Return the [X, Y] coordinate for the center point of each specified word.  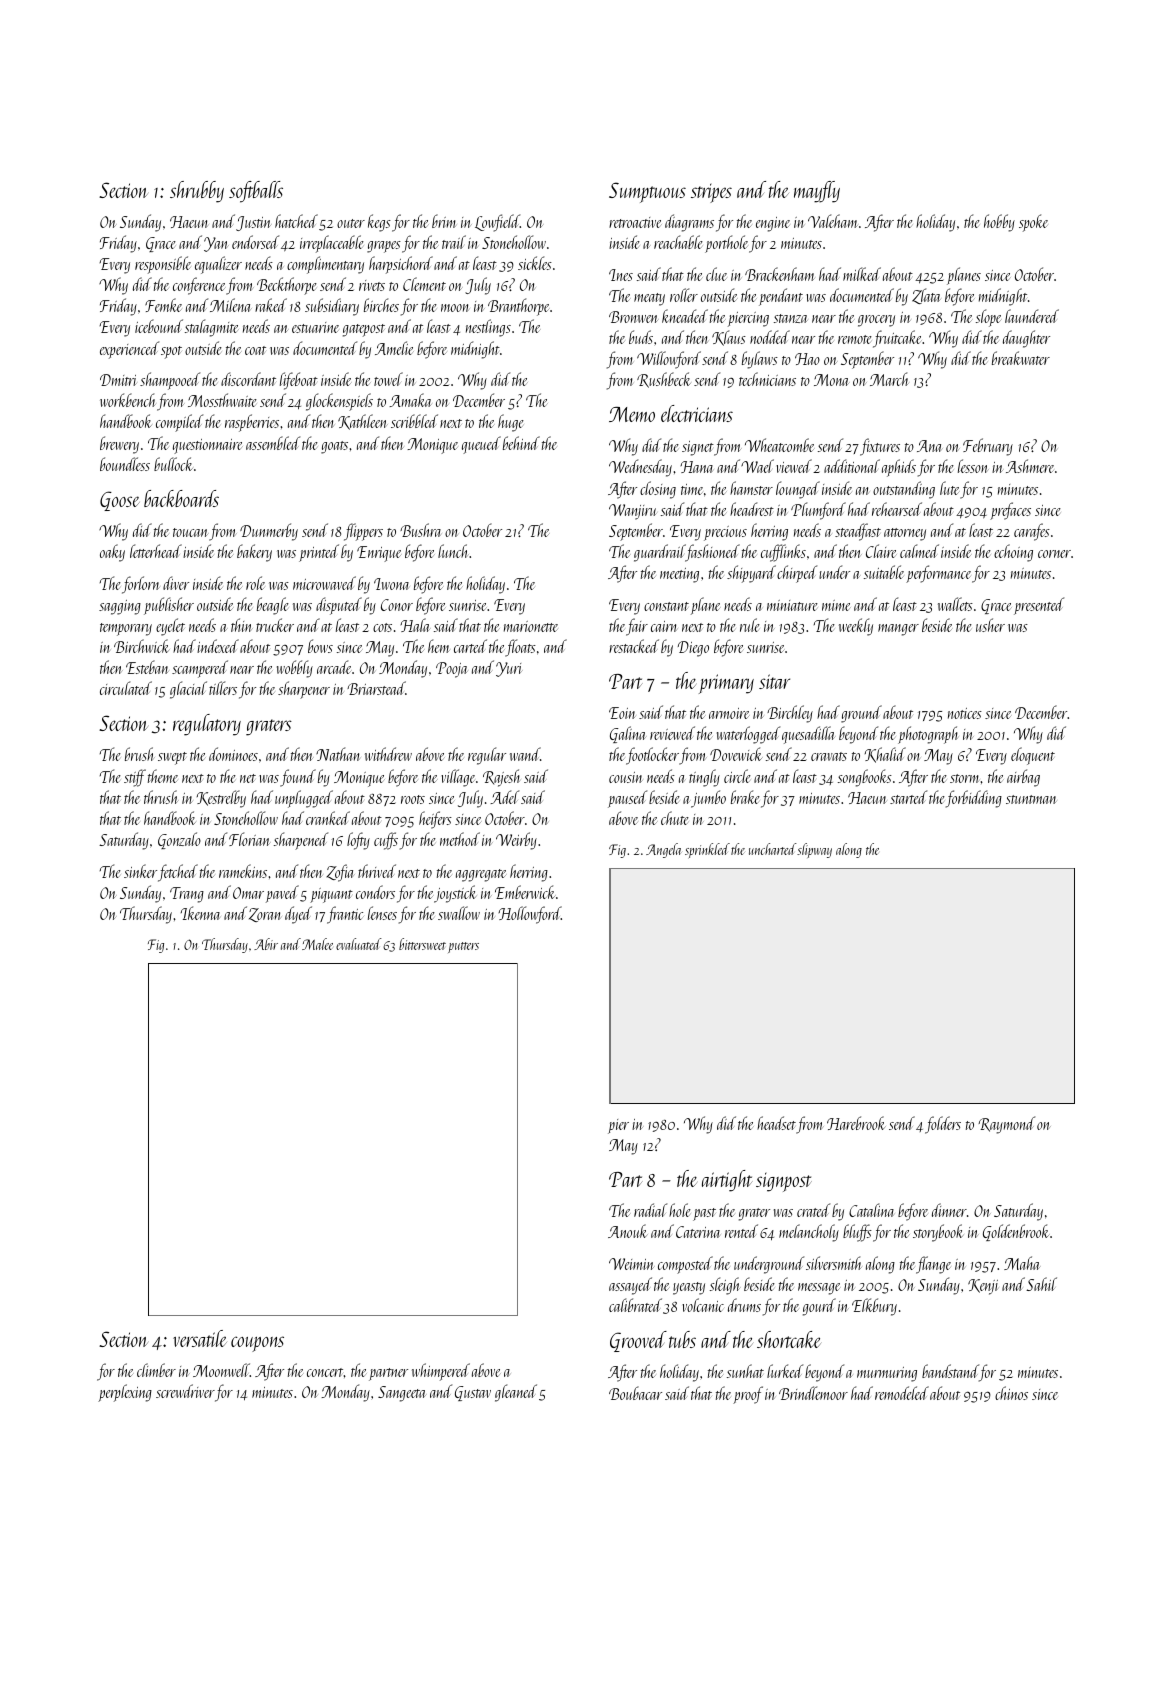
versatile [200, 1338]
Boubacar [635, 1393]
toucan [190, 532]
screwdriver [185, 1391]
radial [650, 1210]
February [988, 447]
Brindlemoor [813, 1393]
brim [444, 221]
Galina [628, 734]
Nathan [338, 754]
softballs [256, 192]
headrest [752, 509]
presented [1039, 606]
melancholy [809, 1233]
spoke [1033, 223]
